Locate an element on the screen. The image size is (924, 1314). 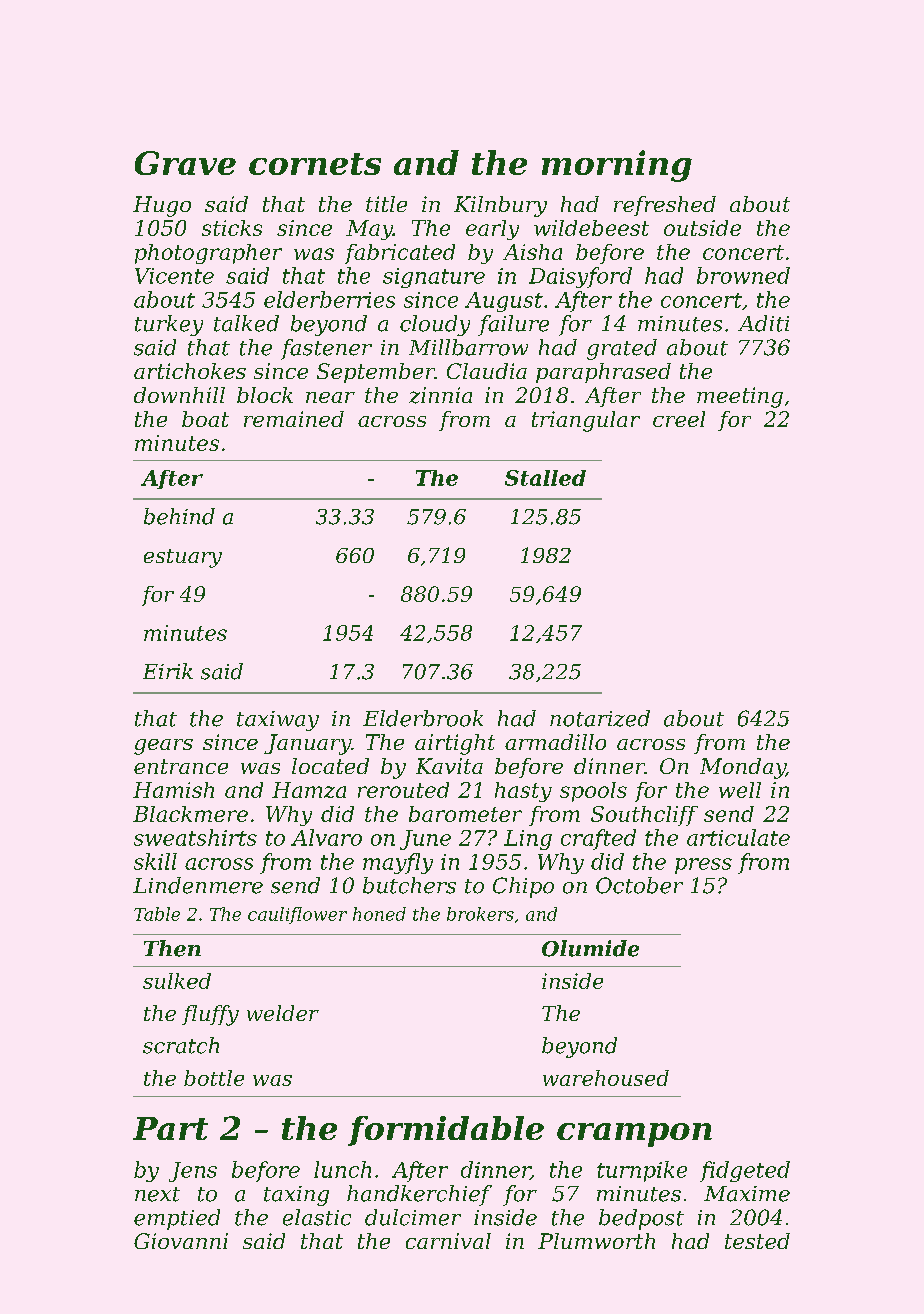
refreshed is located at coordinates (665, 206).
